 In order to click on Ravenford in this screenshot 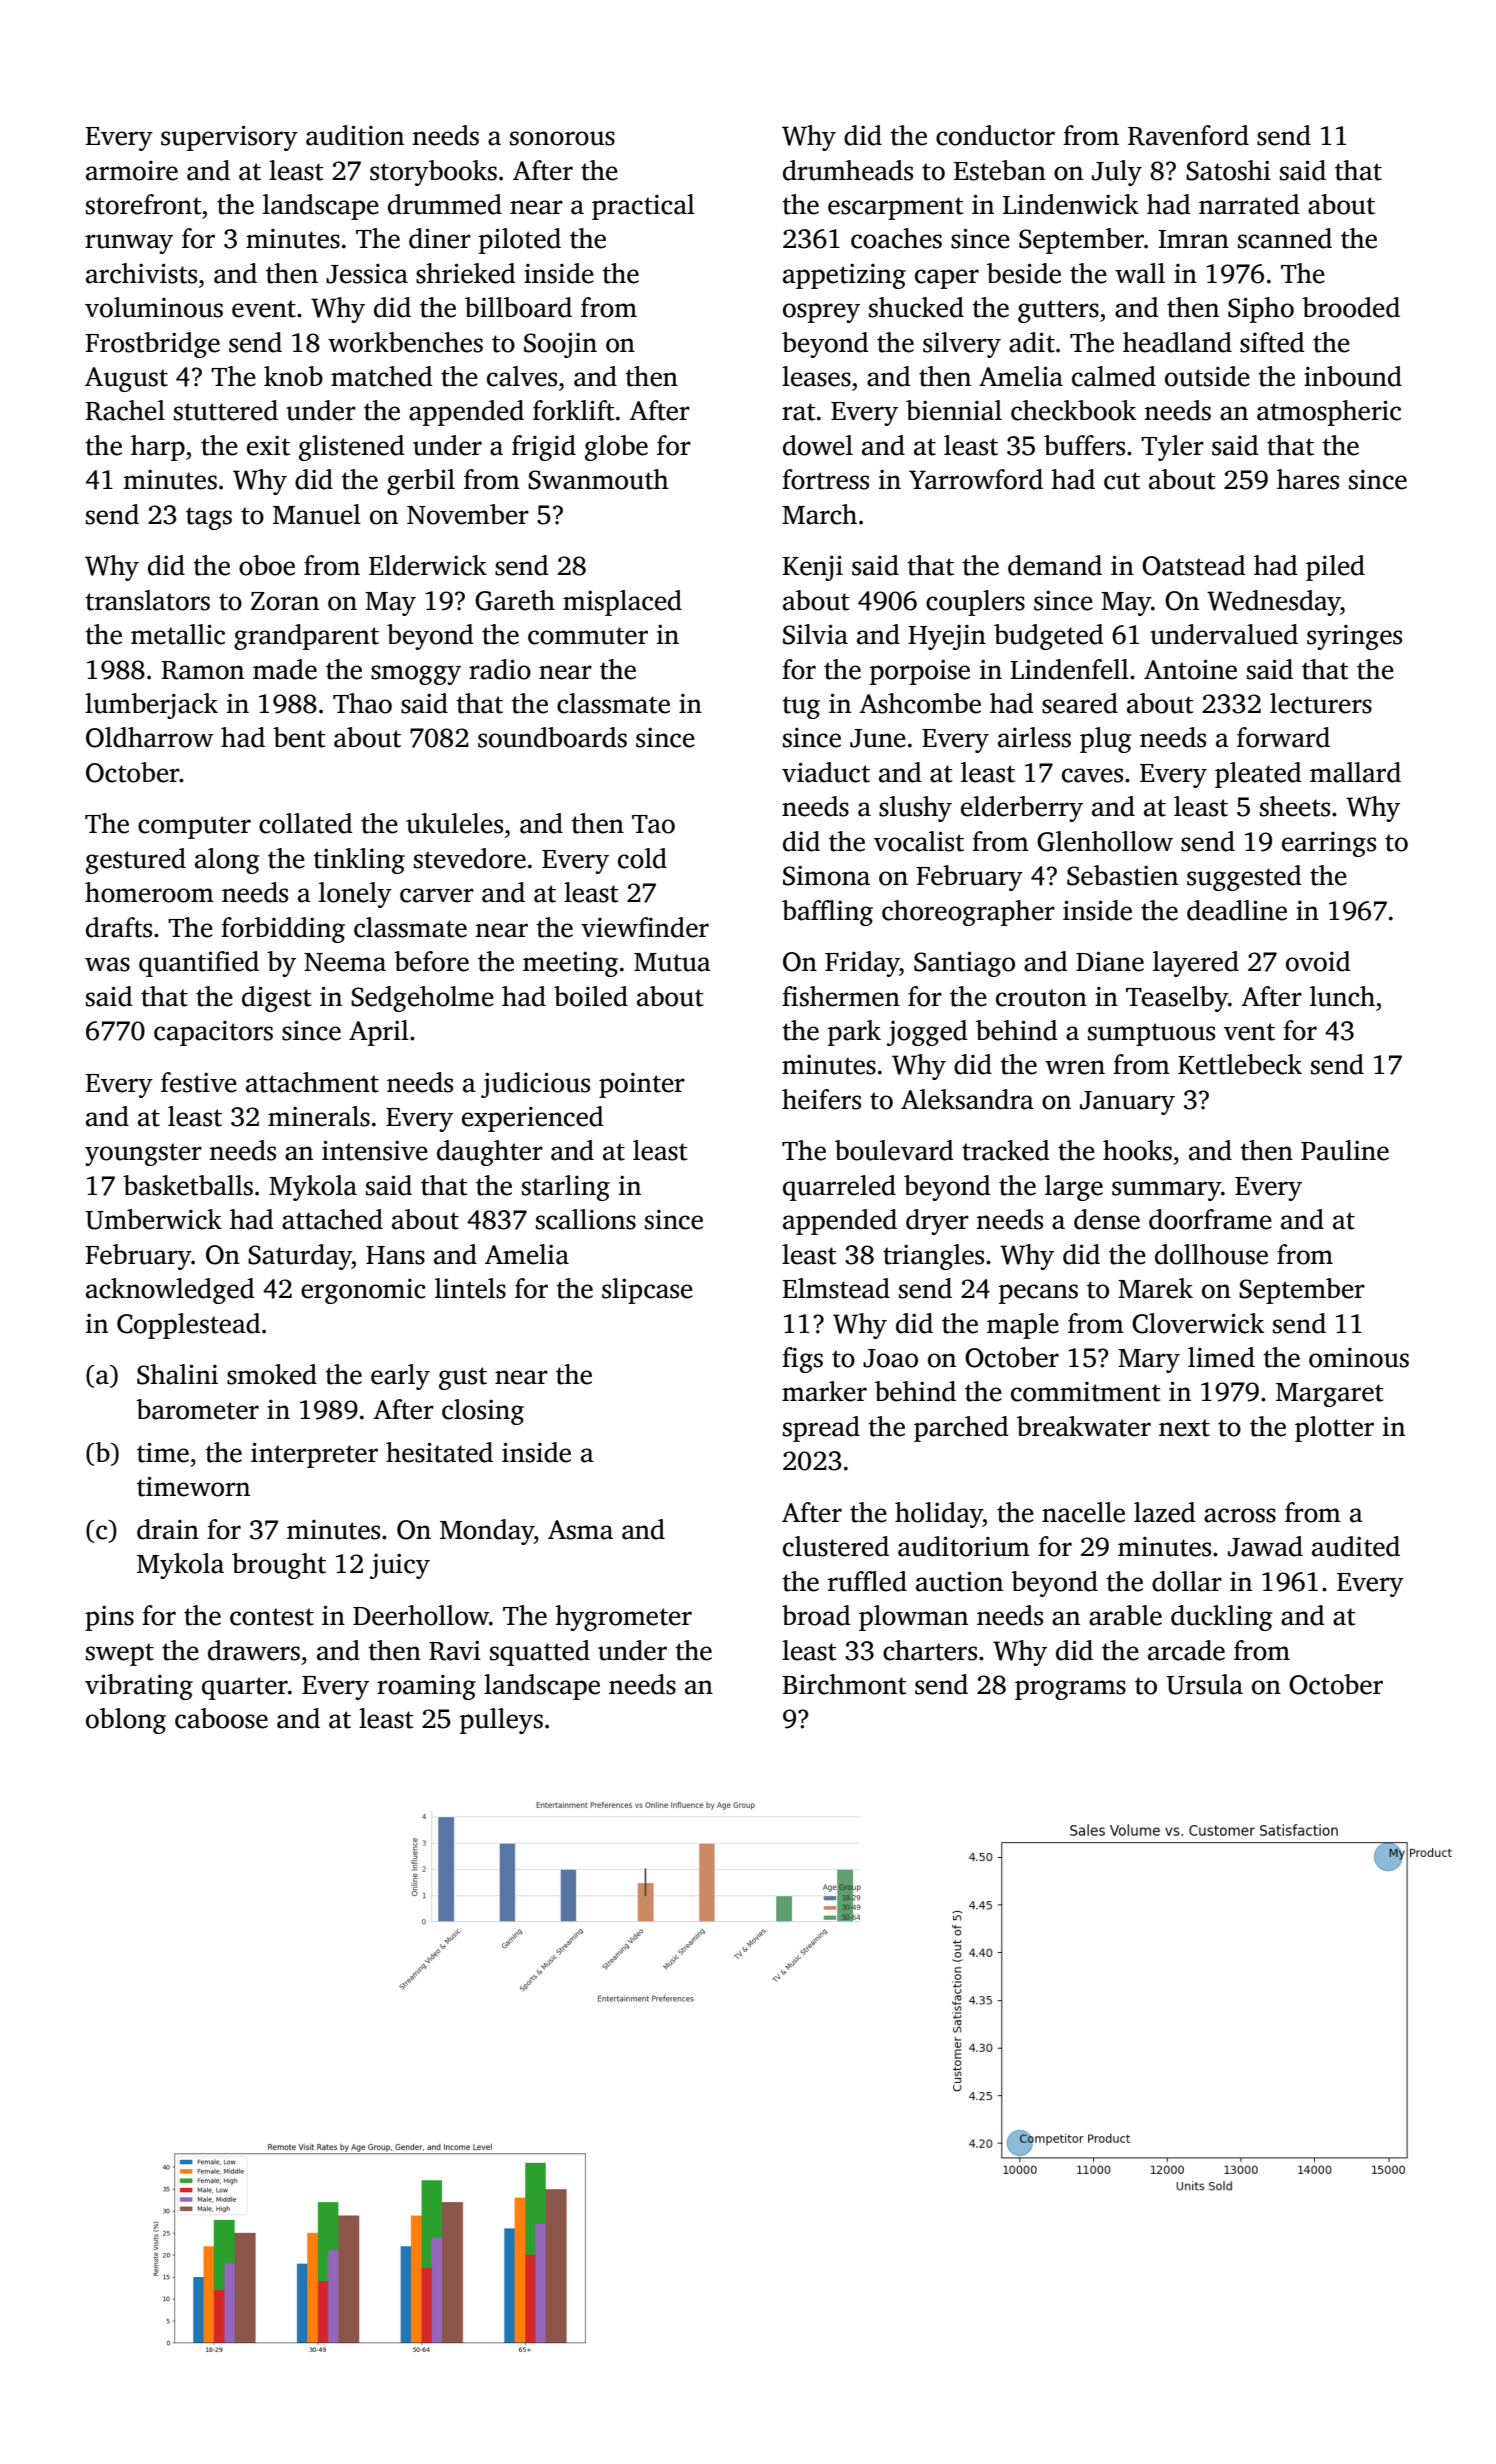, I will do `click(1188, 135)`.
